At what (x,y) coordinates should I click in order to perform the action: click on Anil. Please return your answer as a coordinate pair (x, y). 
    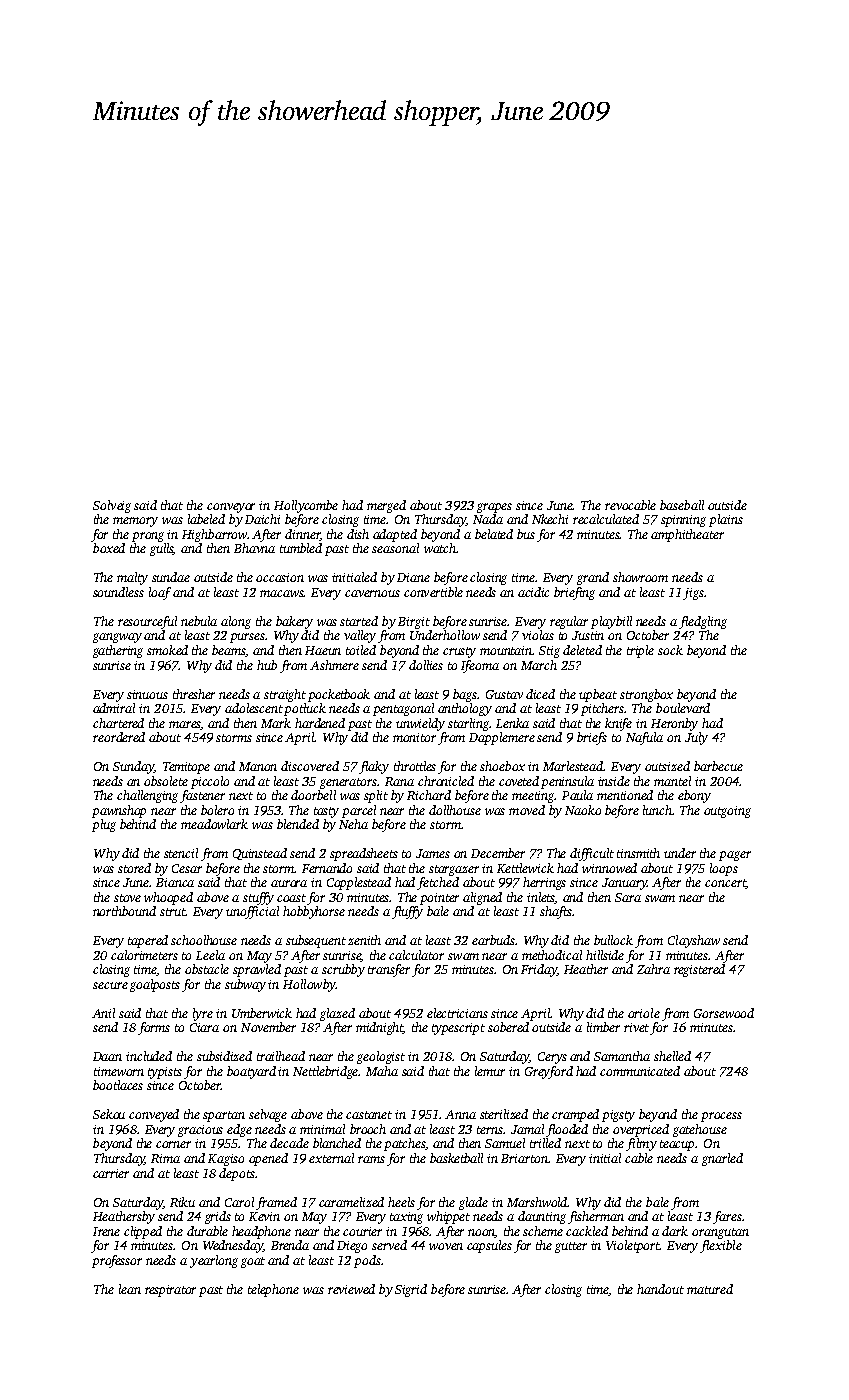
    Looking at the image, I should click on (103, 1013).
